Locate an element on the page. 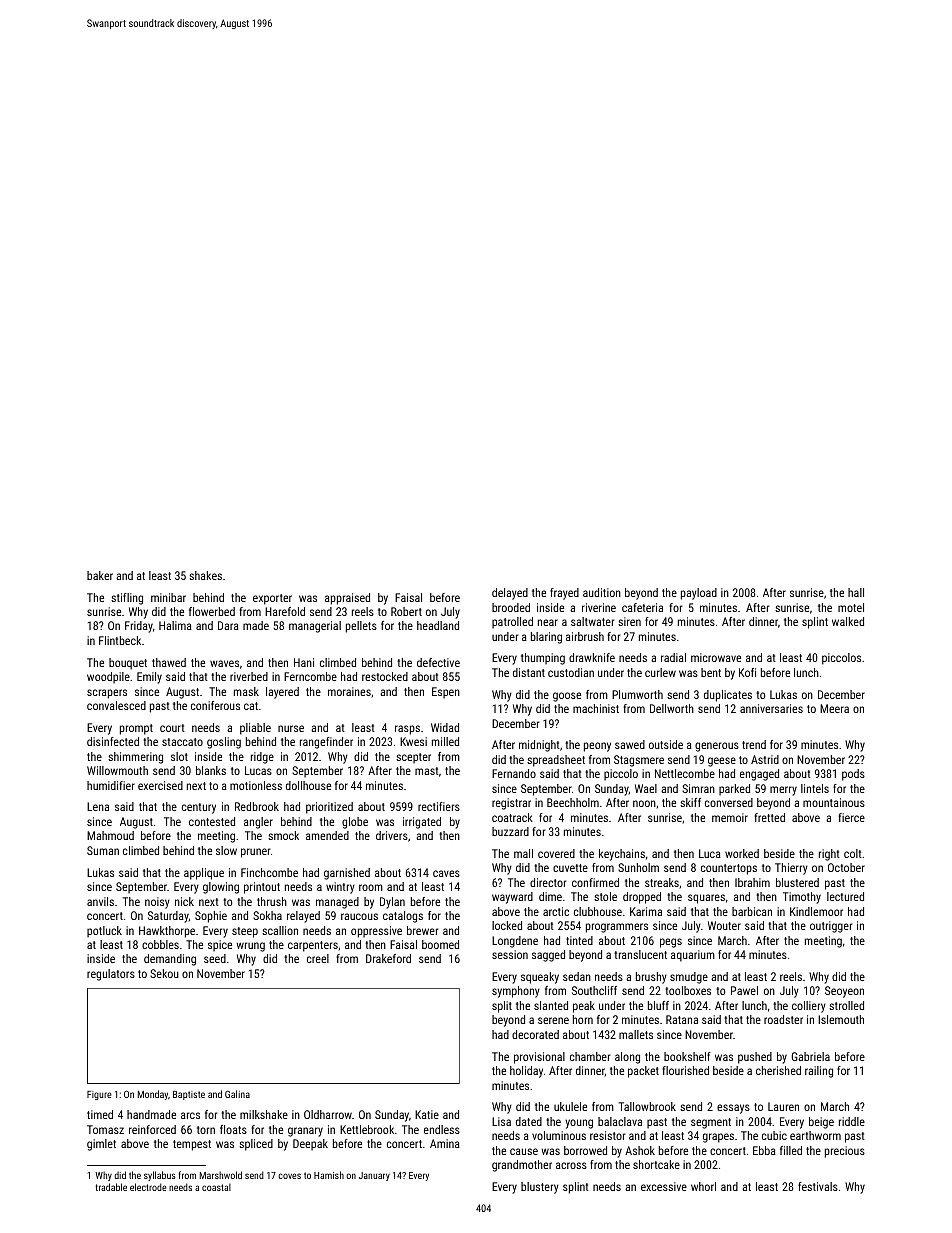  court is located at coordinates (172, 728).
